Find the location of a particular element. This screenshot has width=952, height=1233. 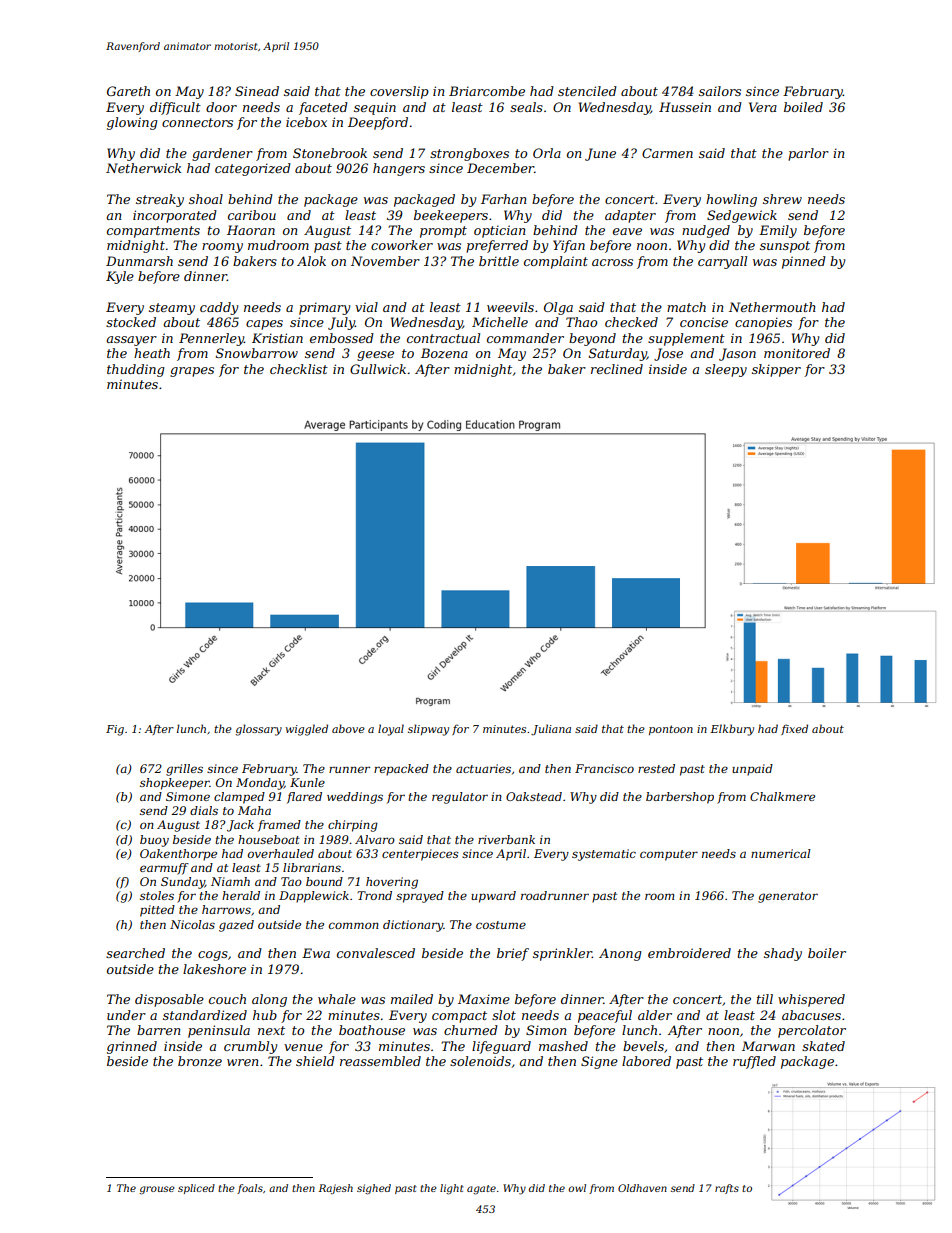

parlor is located at coordinates (808, 154).
